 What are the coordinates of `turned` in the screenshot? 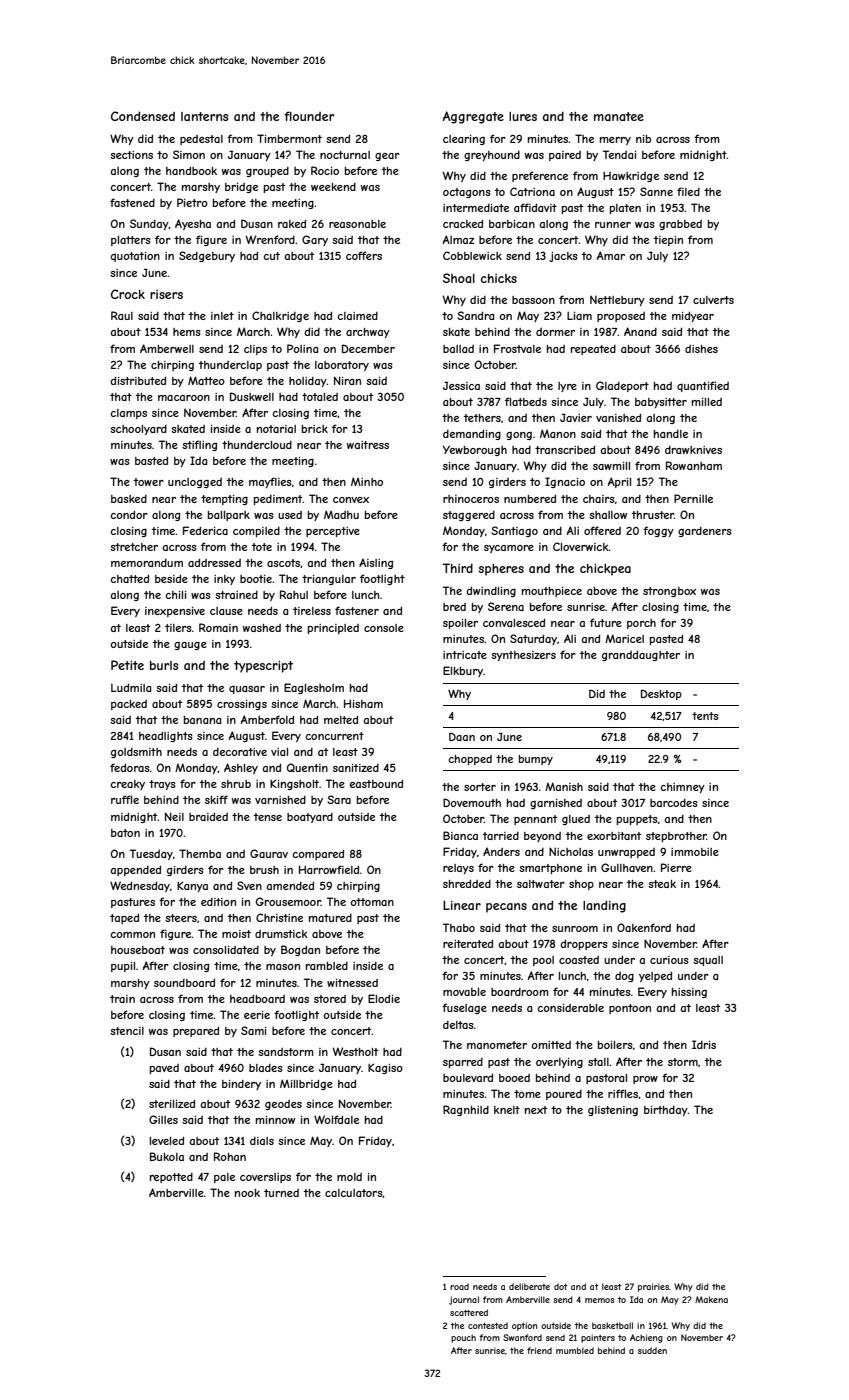 It's located at (281, 1193).
